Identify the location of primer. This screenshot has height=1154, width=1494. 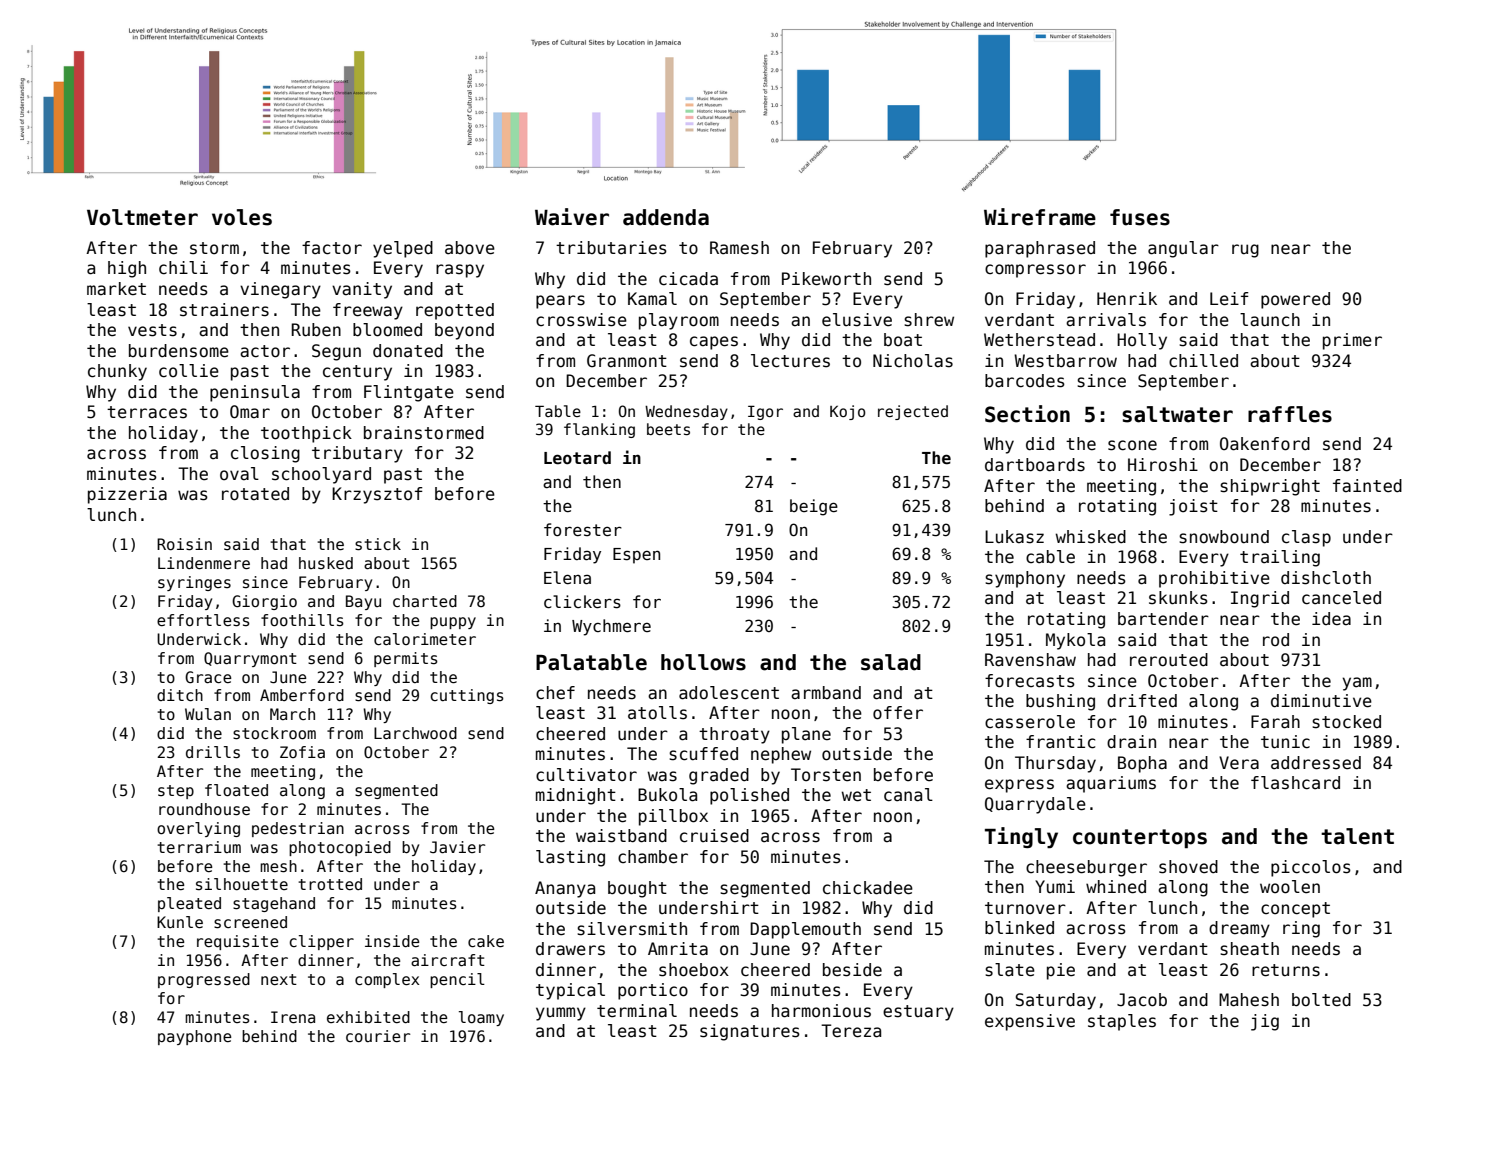
(1352, 341).
